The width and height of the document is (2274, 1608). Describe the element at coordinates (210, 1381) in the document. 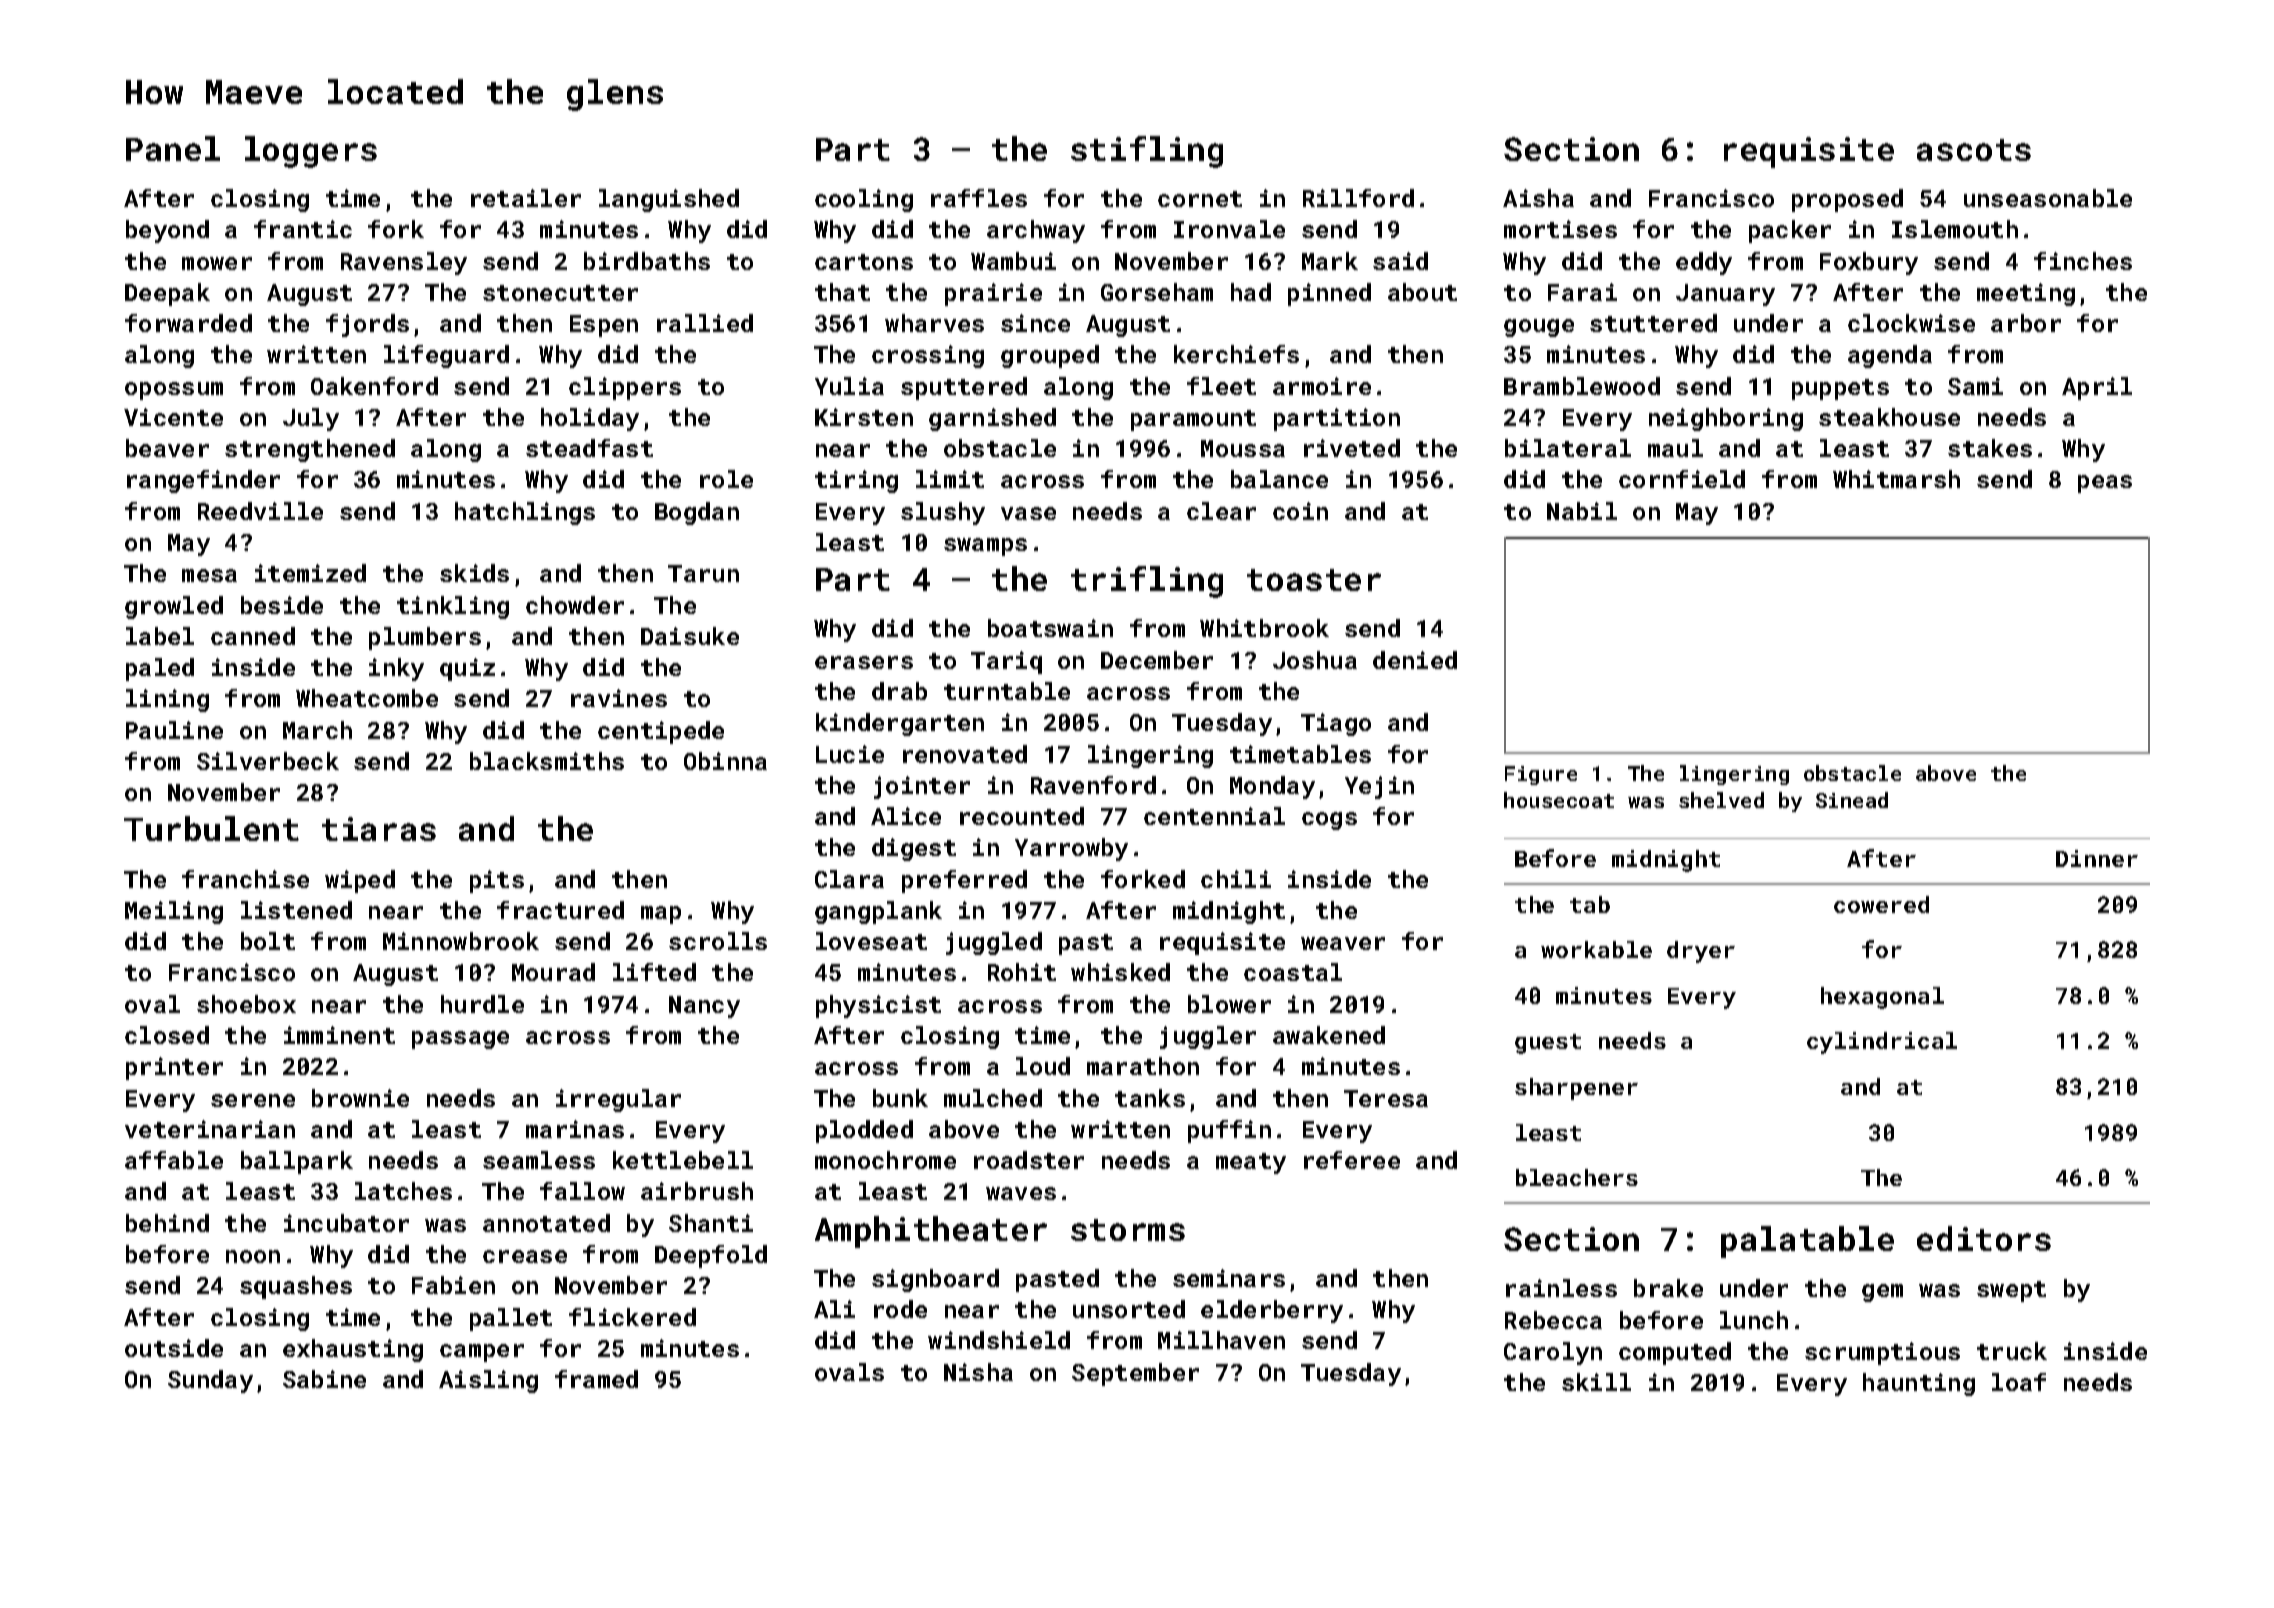

I see `Sunday` at that location.
